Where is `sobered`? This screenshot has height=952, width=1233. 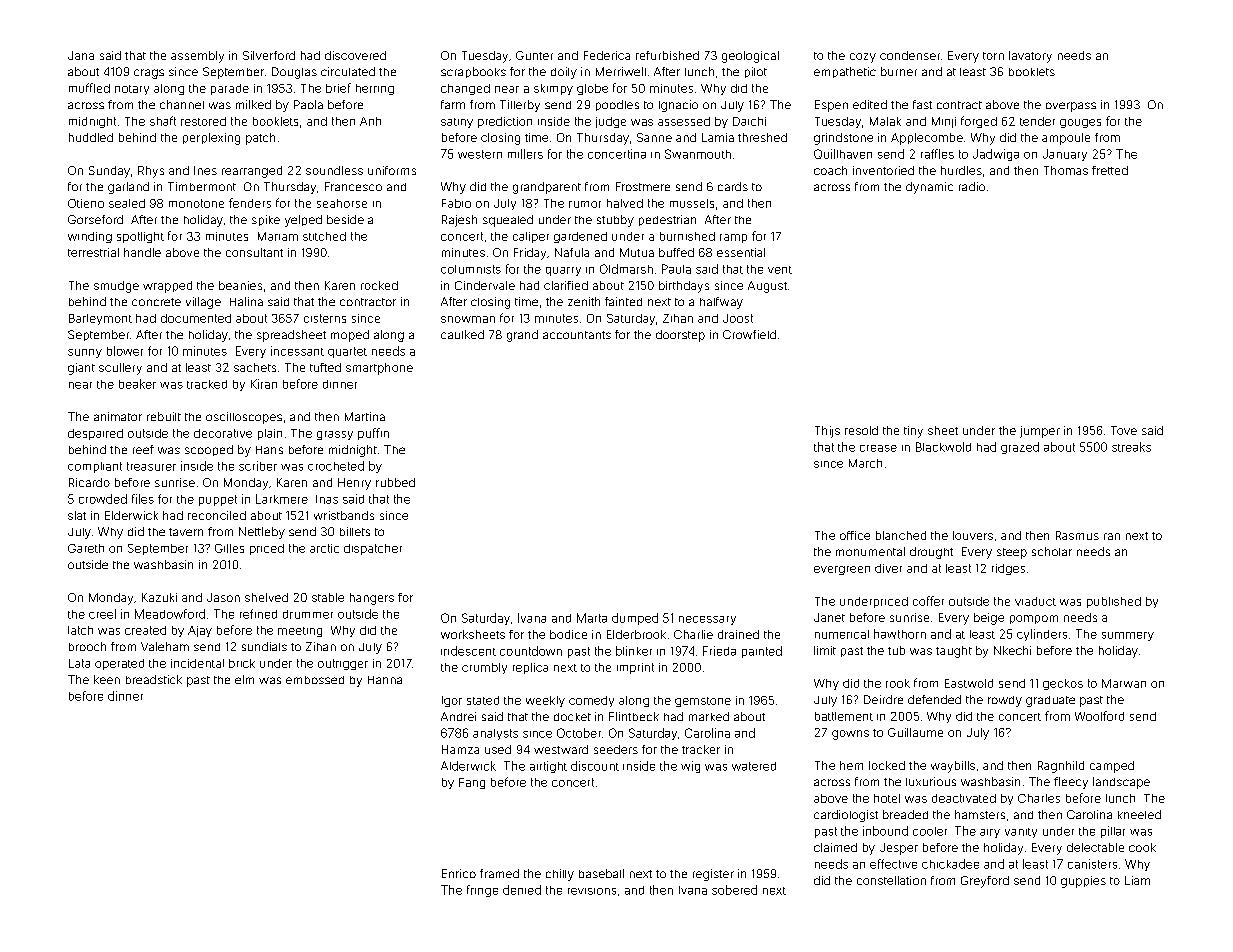
sobered is located at coordinates (734, 890).
